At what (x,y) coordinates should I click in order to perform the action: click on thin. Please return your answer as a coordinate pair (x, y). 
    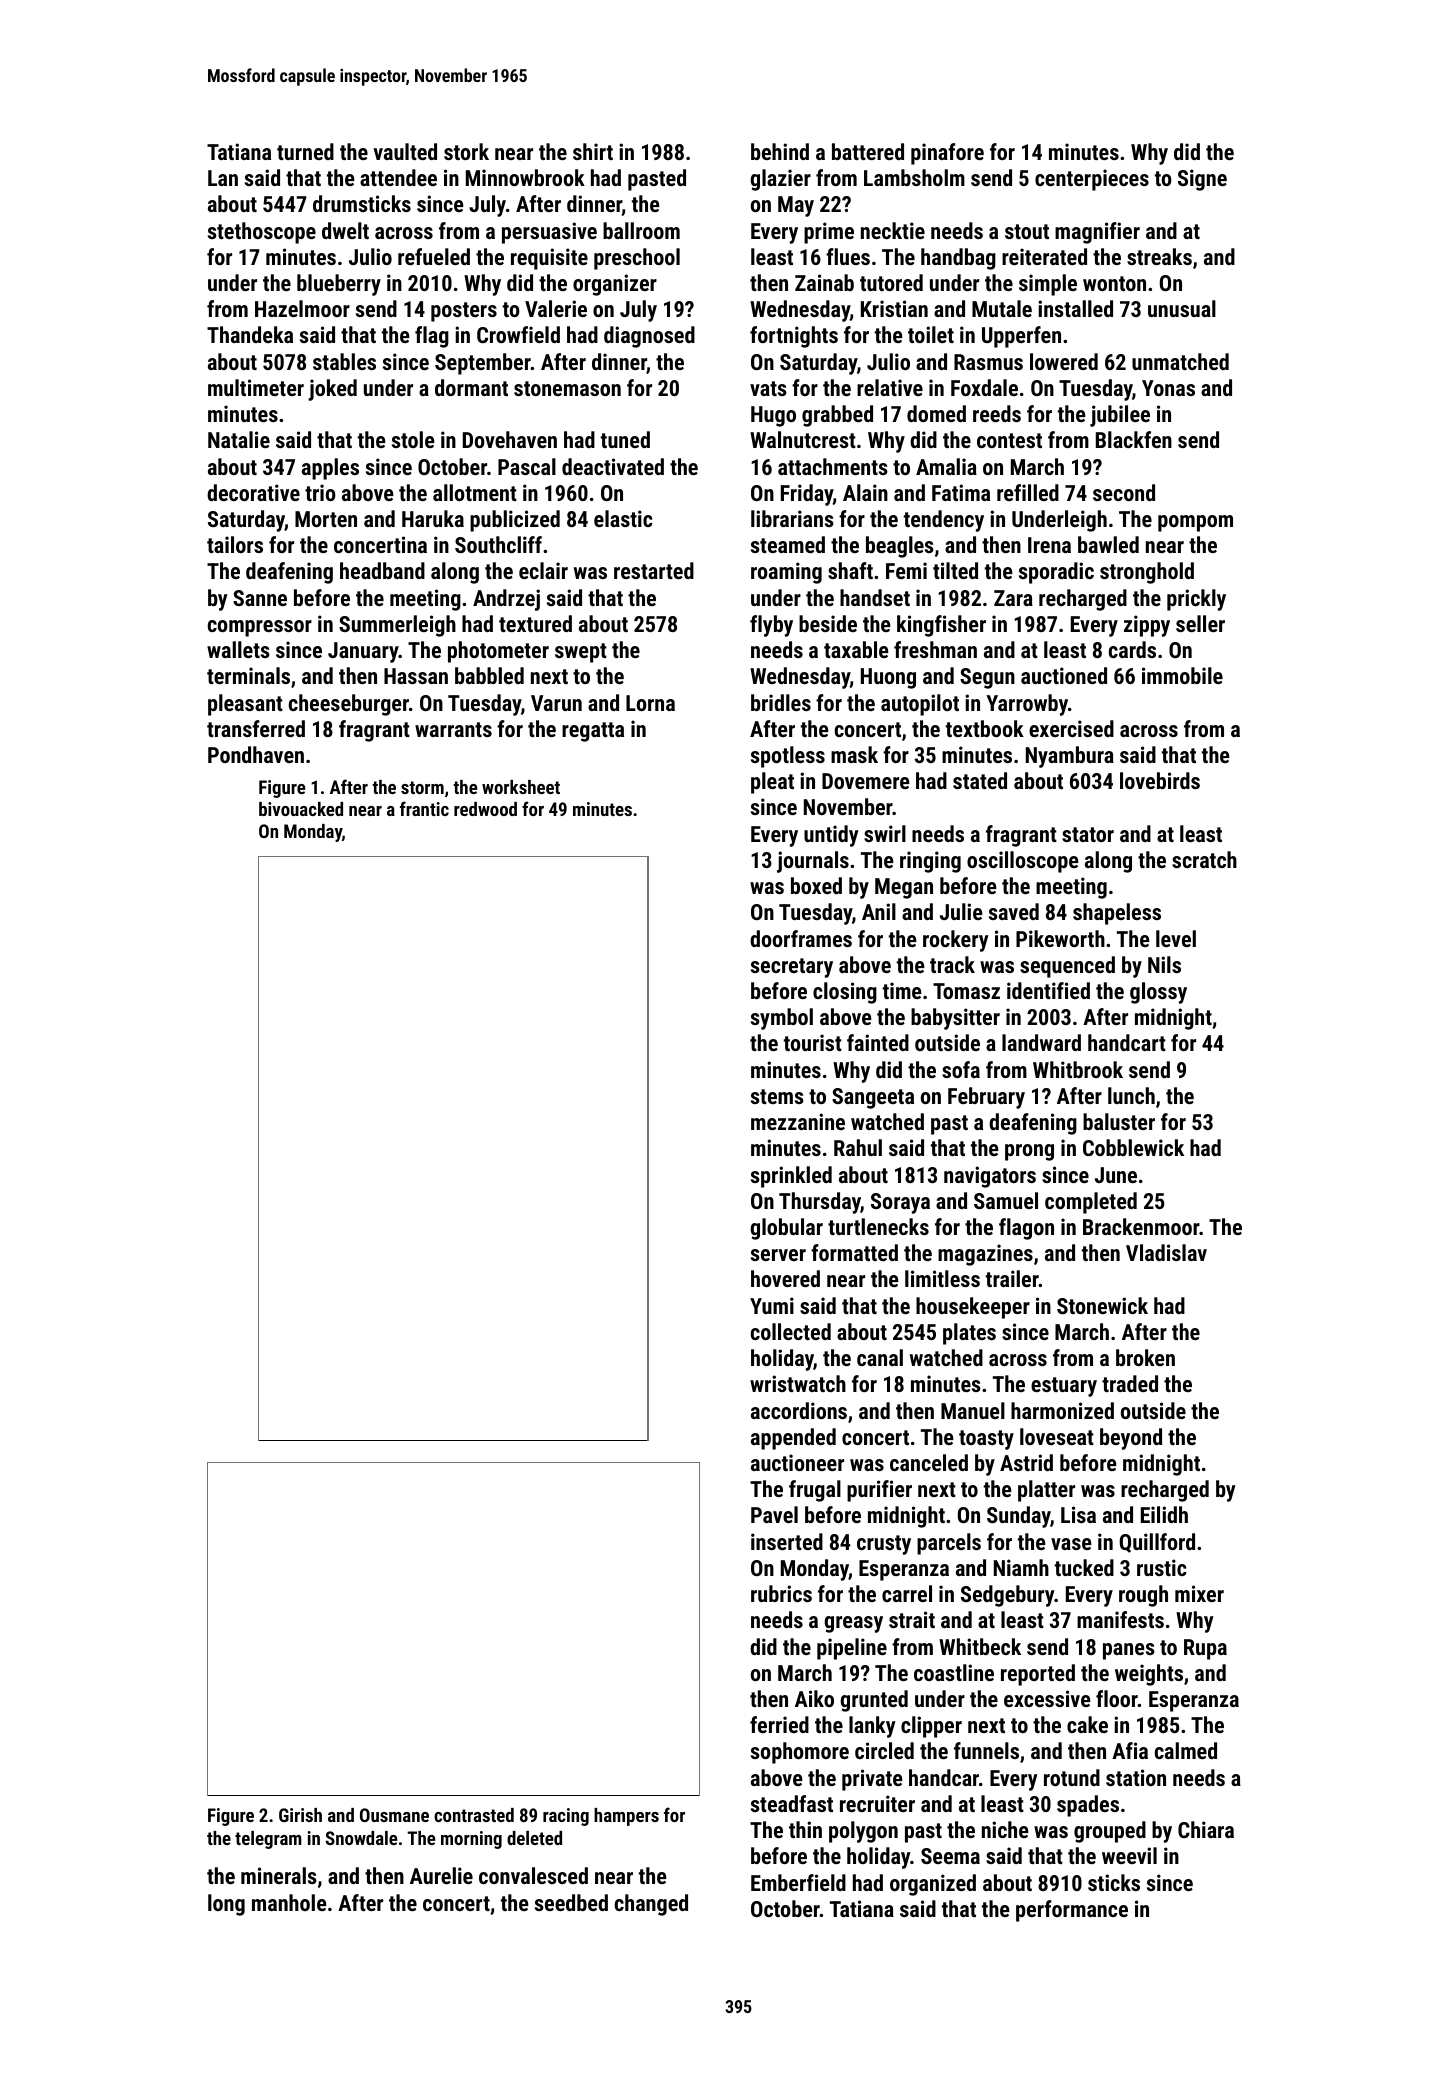
    Looking at the image, I should click on (805, 1829).
